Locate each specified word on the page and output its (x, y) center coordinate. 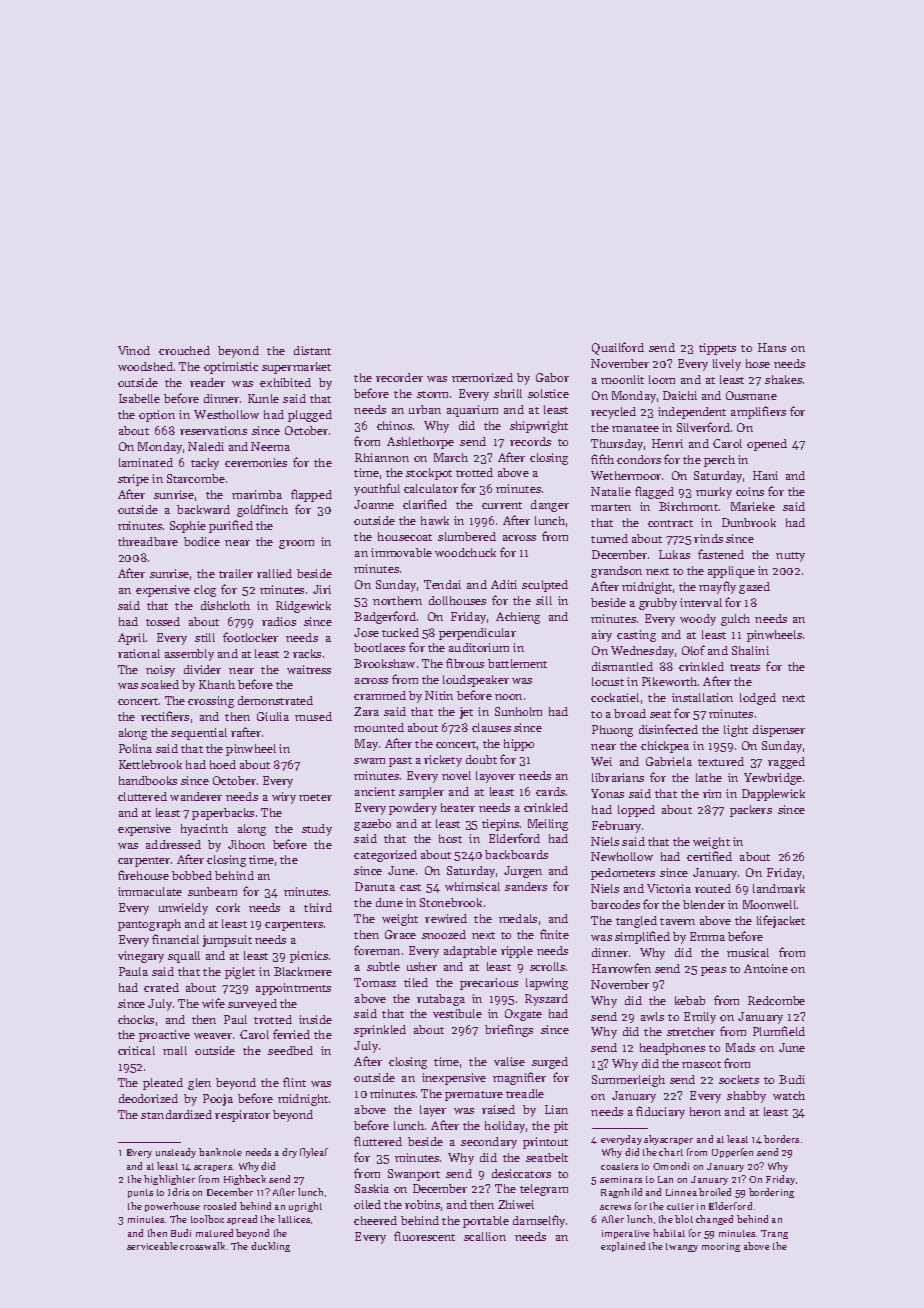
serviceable (152, 1246)
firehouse (143, 875)
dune (389, 902)
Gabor (552, 377)
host (450, 838)
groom (296, 544)
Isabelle (139, 398)
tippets (717, 349)
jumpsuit (227, 941)
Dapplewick (773, 795)
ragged (786, 763)
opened (767, 445)
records (530, 441)
